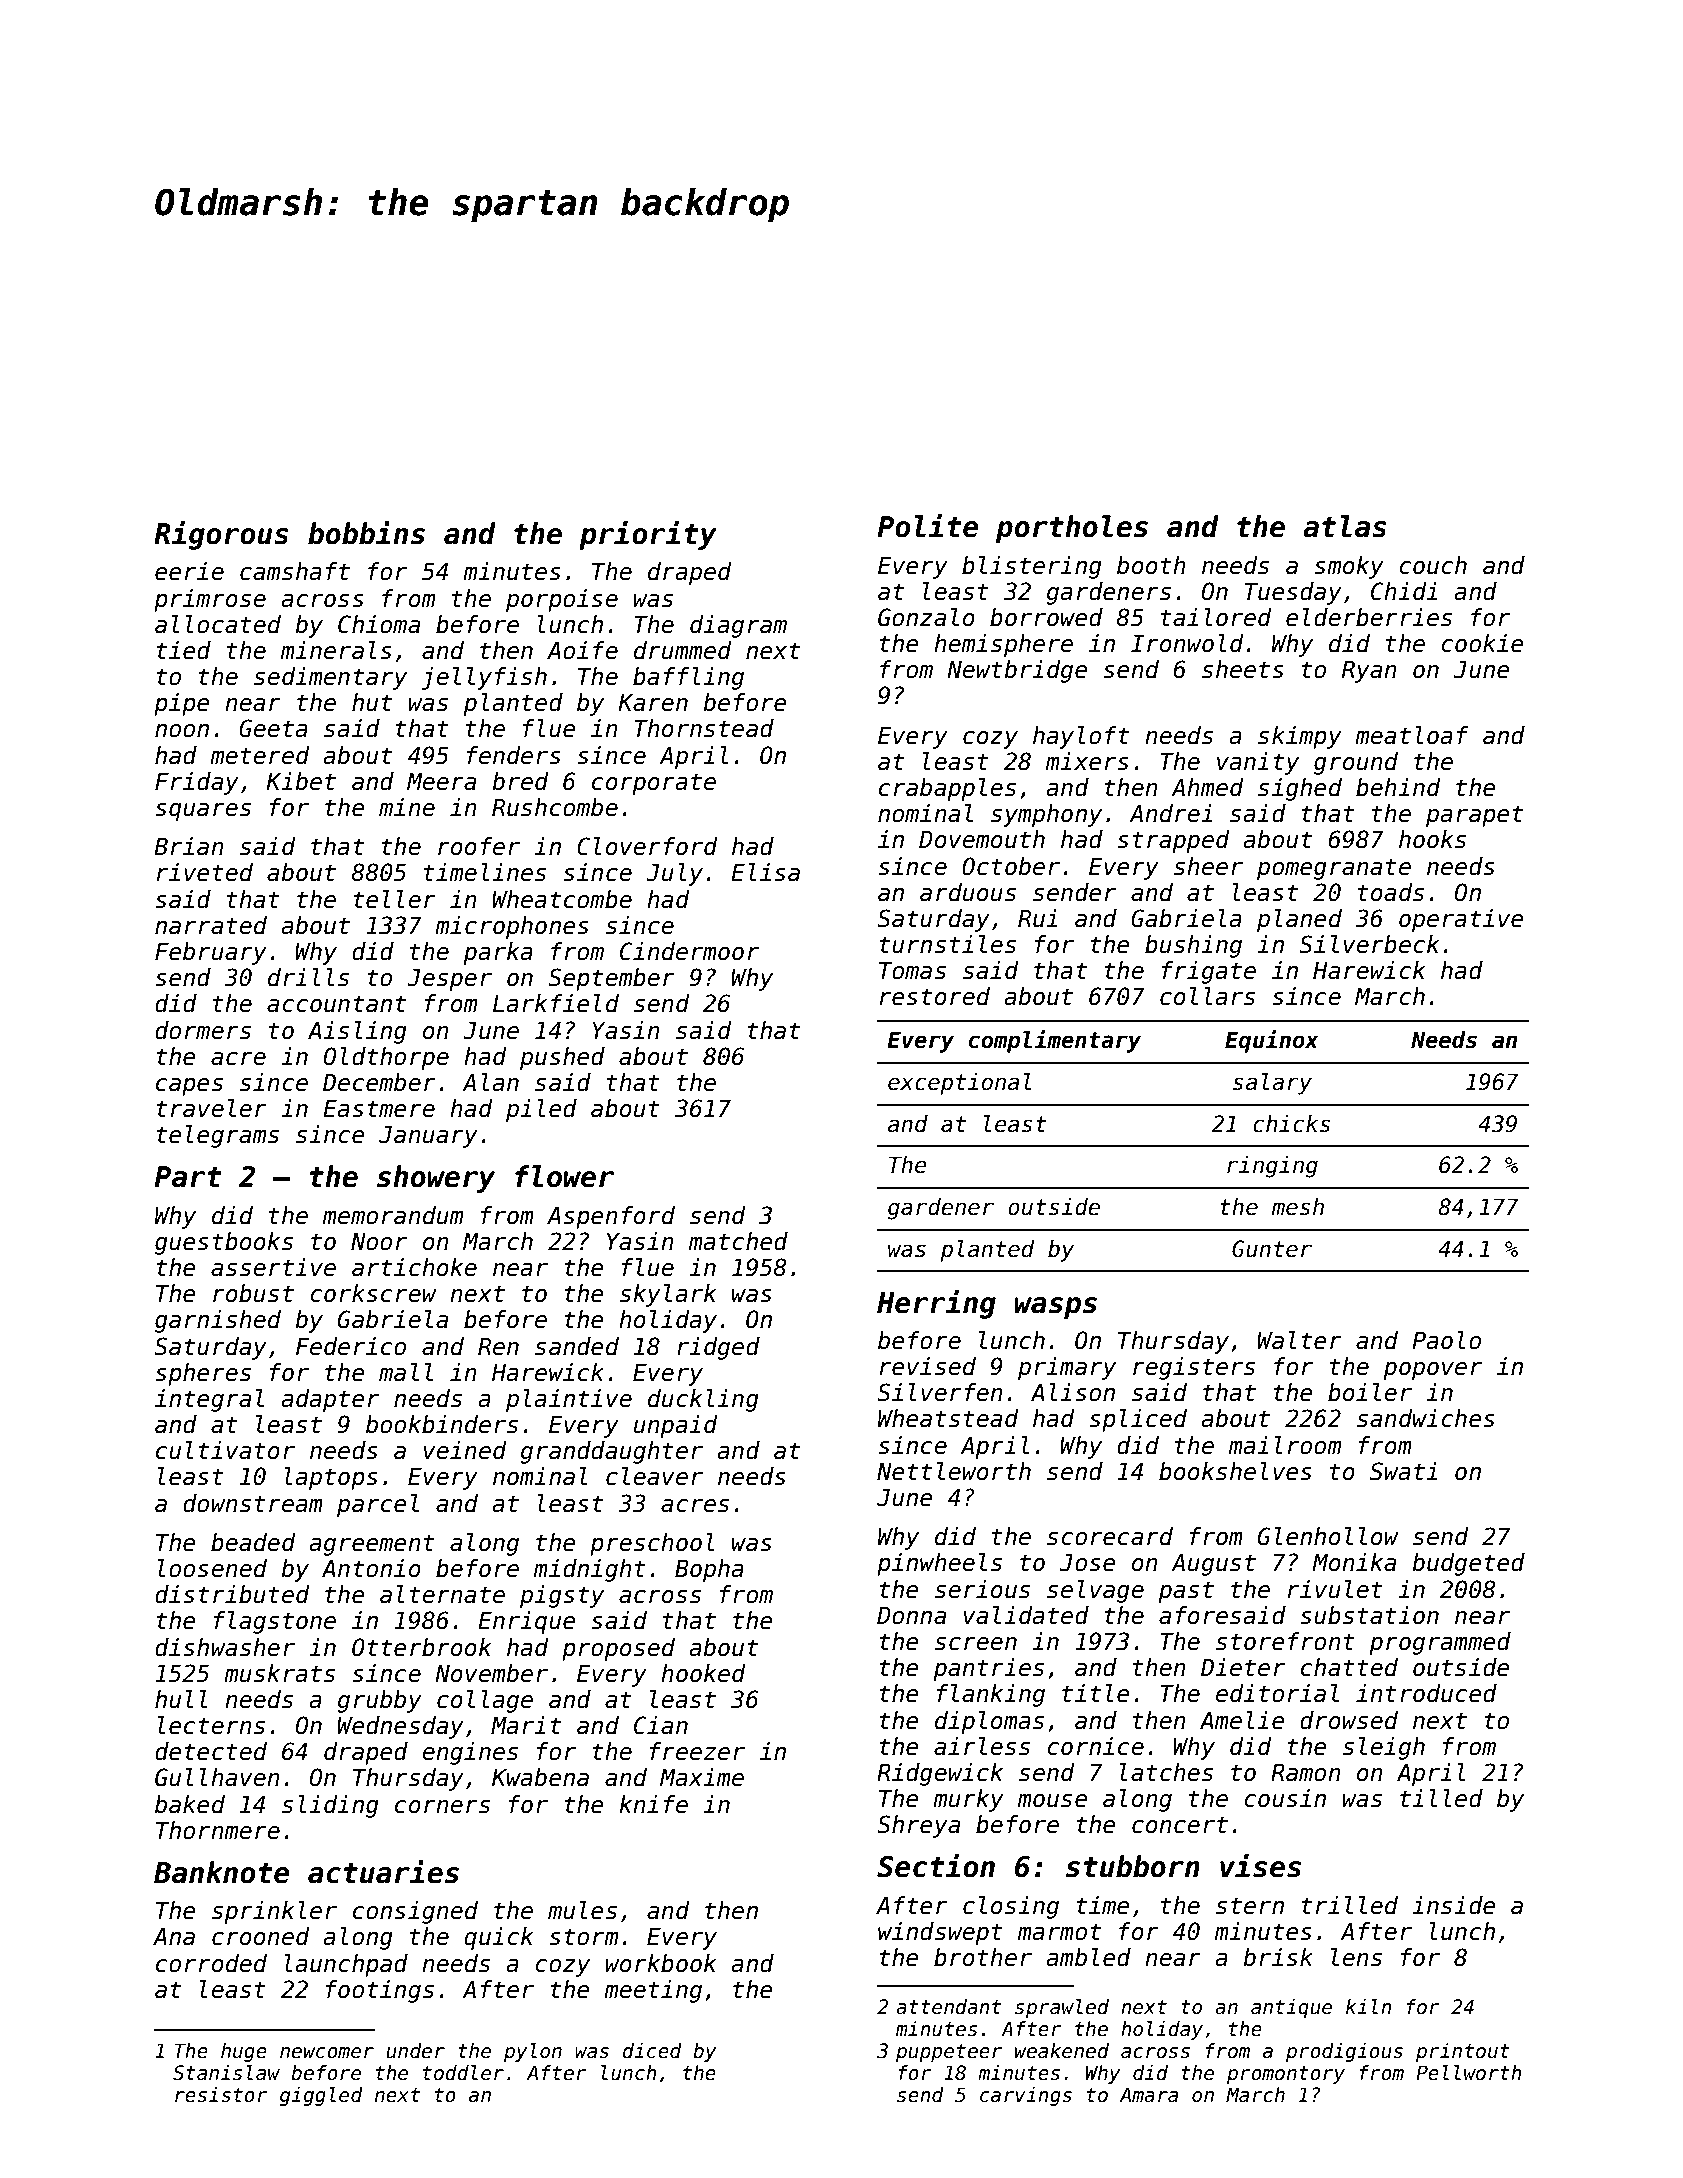  I want to click on matched, so click(738, 1241).
